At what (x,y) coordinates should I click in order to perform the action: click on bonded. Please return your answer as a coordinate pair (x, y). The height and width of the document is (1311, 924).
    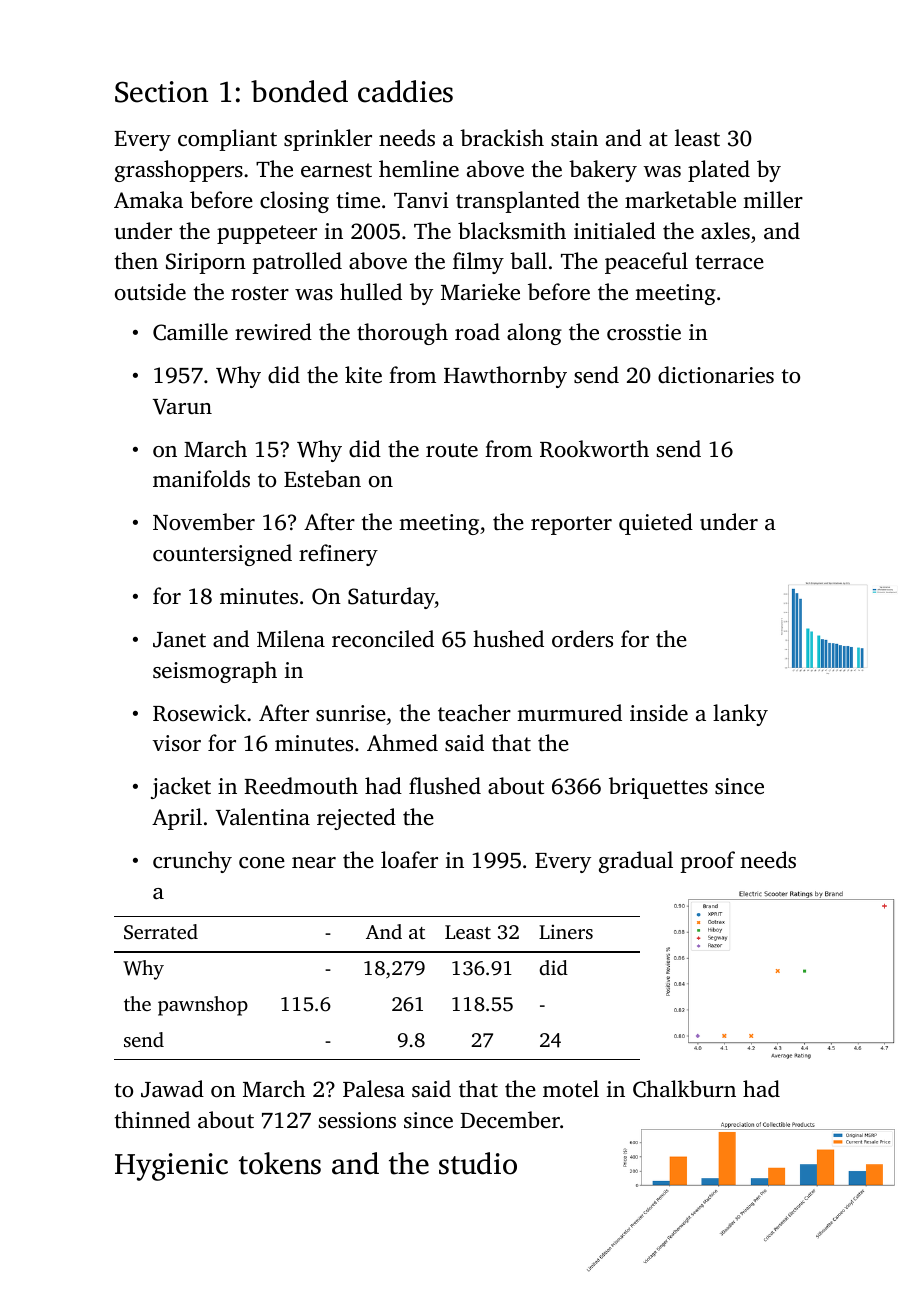
    Looking at the image, I should click on (299, 91).
